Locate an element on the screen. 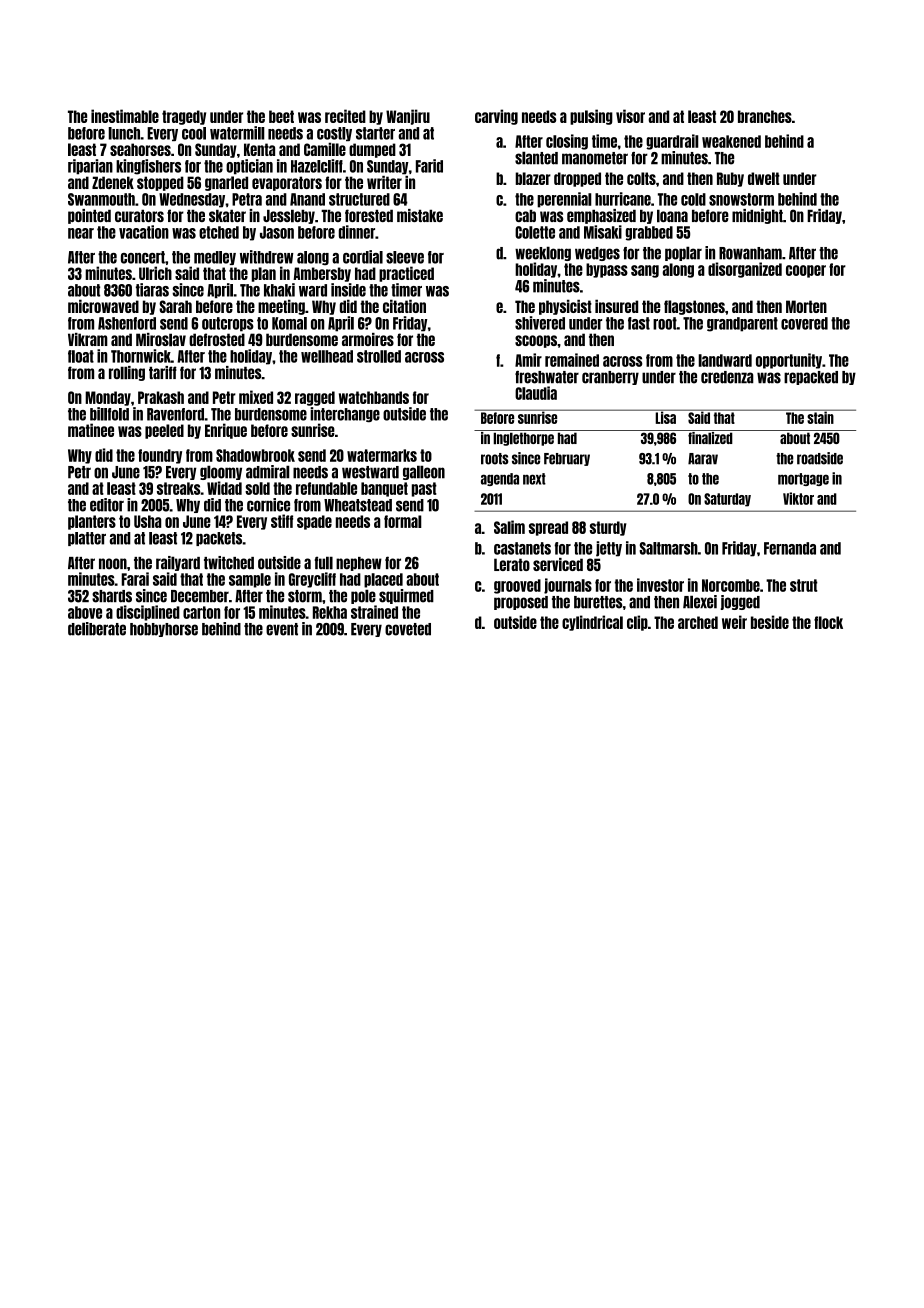 This screenshot has height=1308, width=924. packets is located at coordinates (219, 539).
